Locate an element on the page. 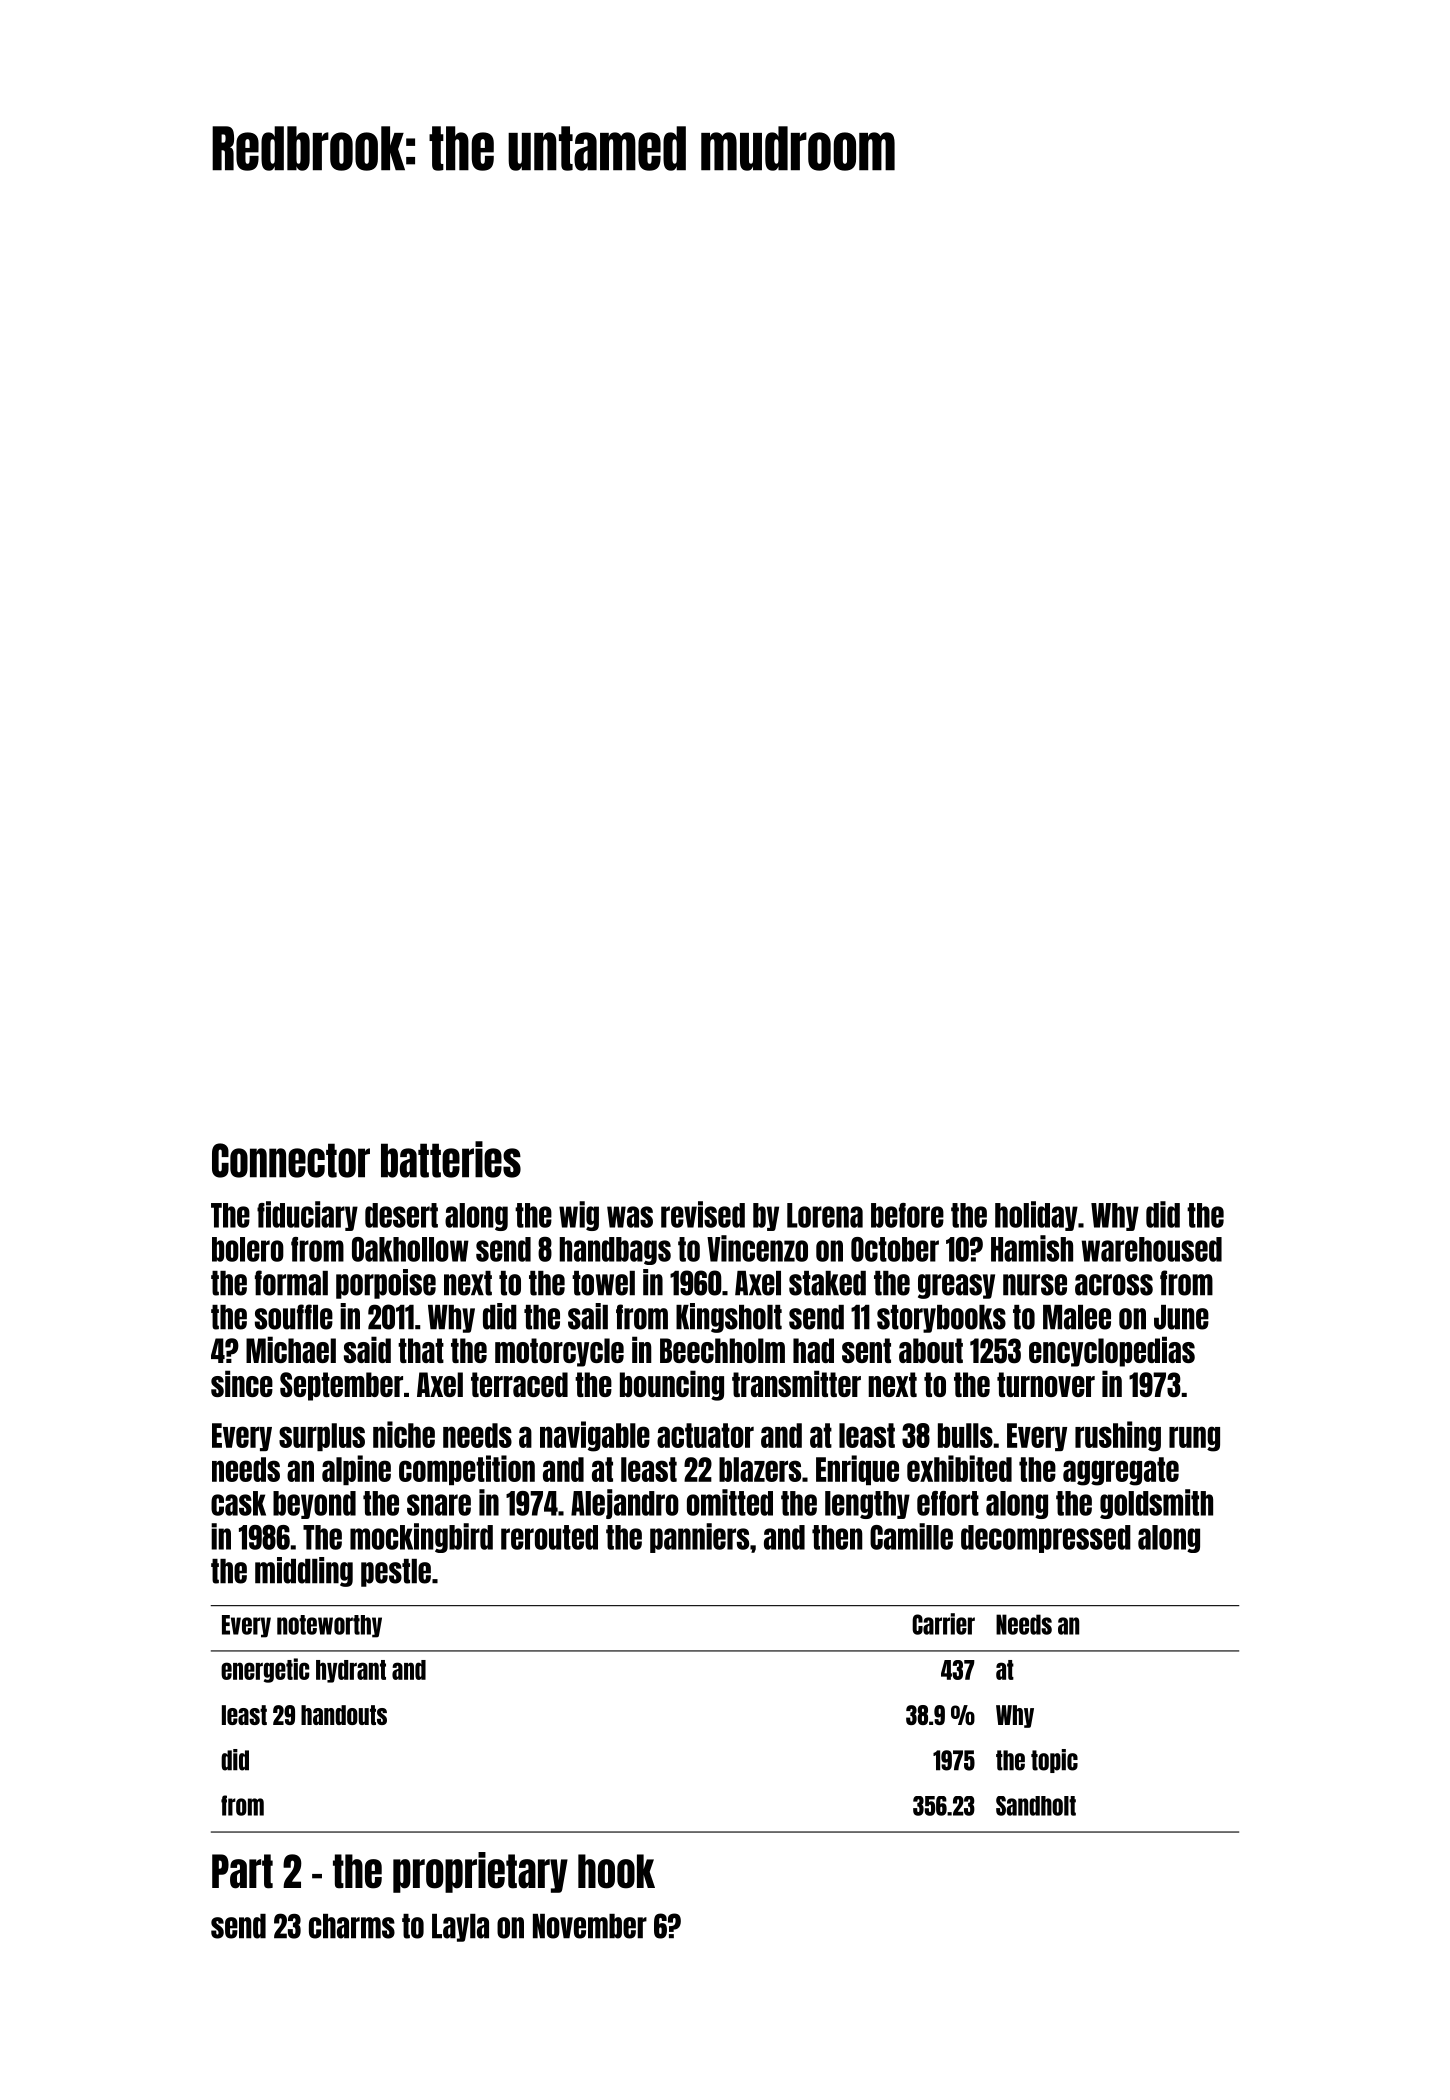 The width and height of the image is (1450, 2100). Connector is located at coordinates (291, 1160).
